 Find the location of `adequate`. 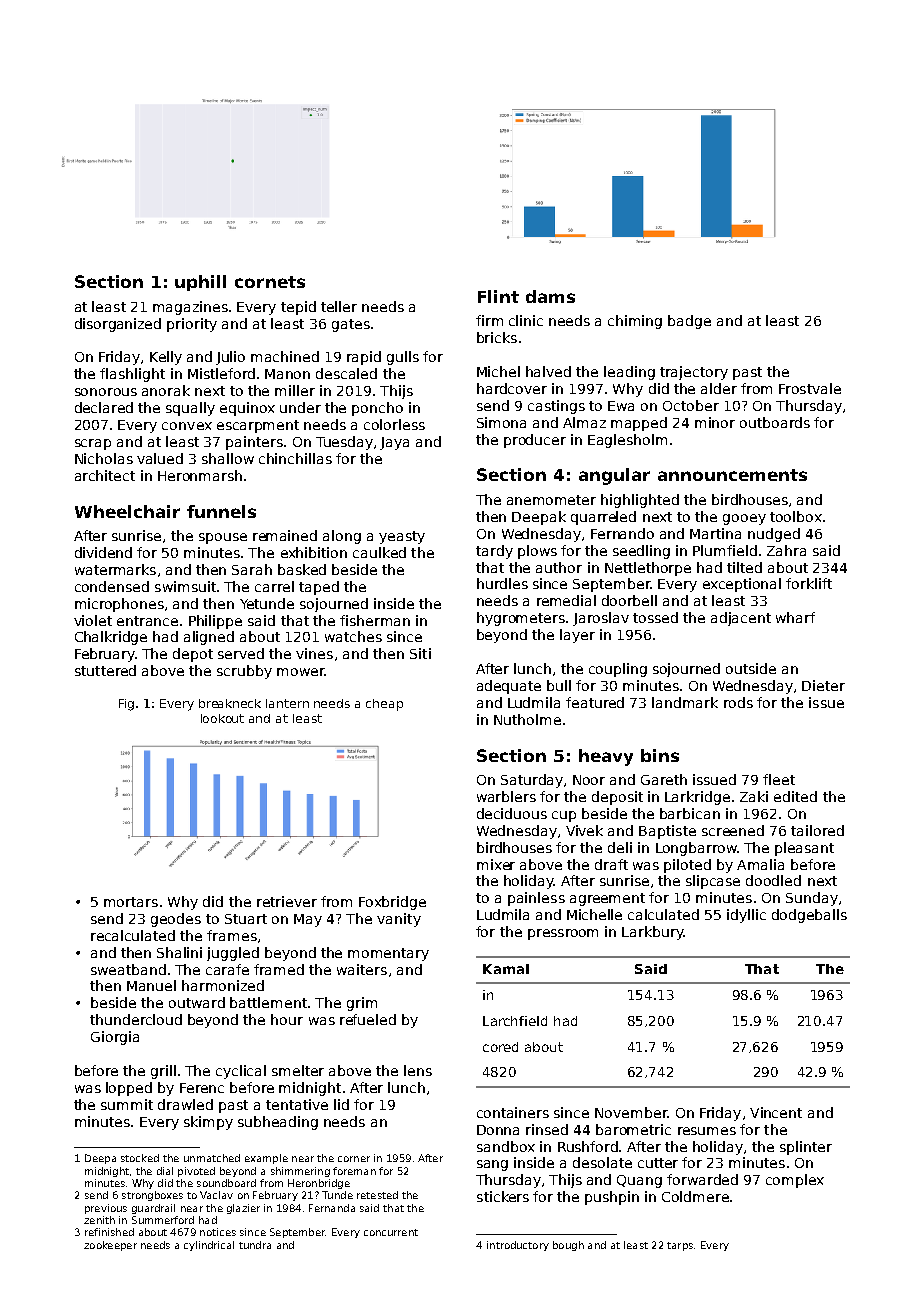

adequate is located at coordinates (509, 687).
